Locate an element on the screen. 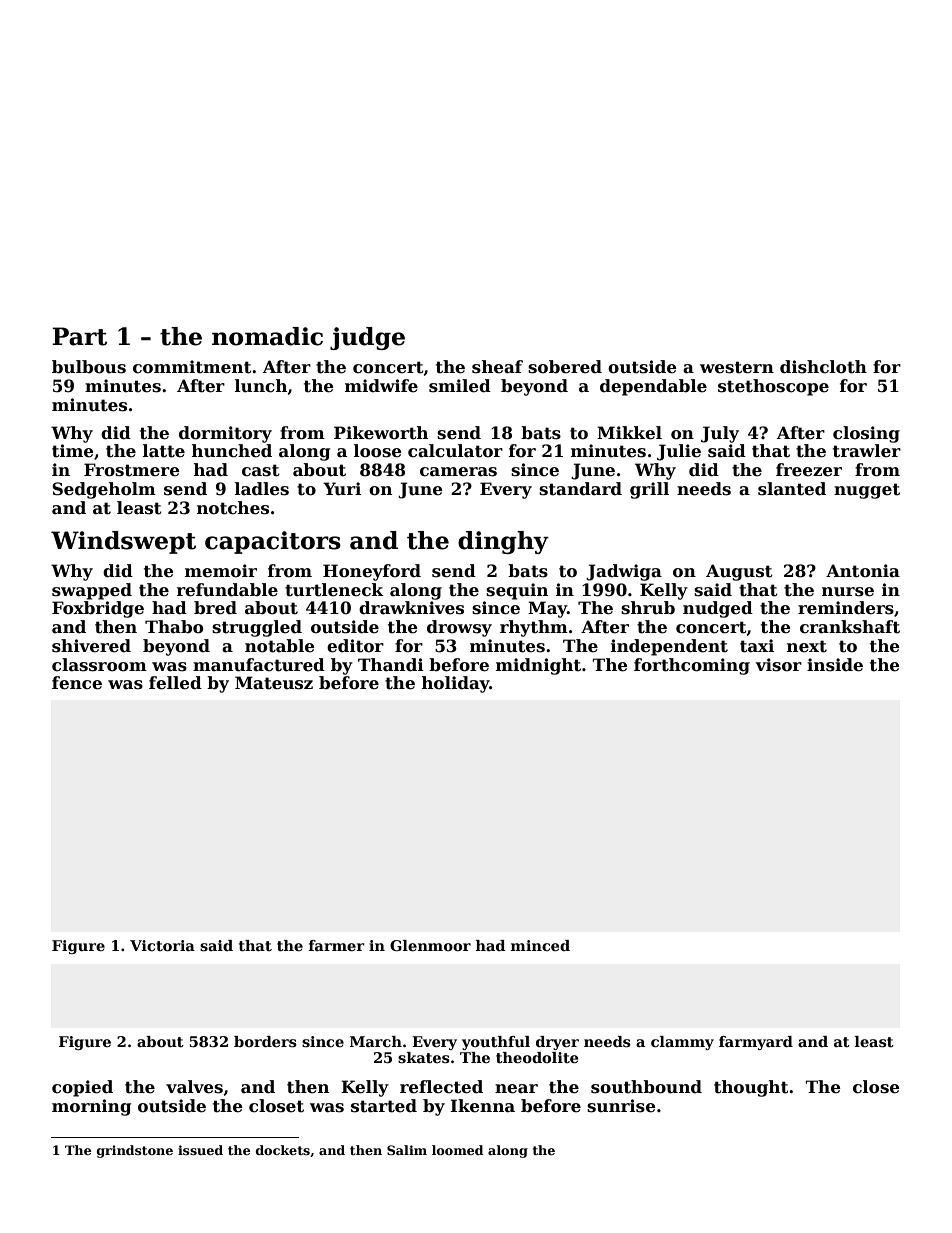 The image size is (952, 1233). nurse is located at coordinates (848, 592).
